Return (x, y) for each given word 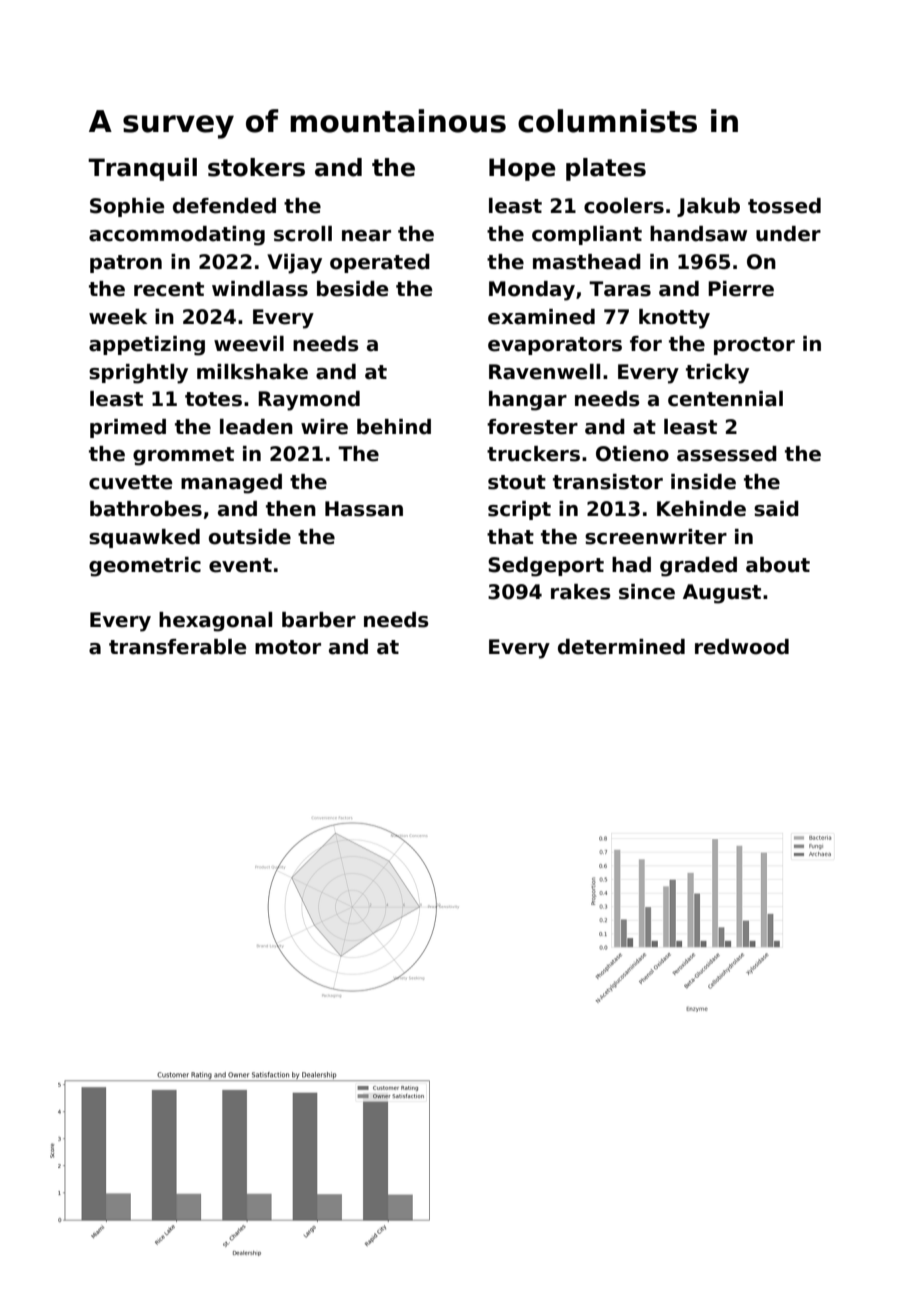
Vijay (294, 264)
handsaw (698, 234)
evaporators (555, 346)
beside (352, 289)
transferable (177, 647)
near (366, 236)
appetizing (147, 346)
